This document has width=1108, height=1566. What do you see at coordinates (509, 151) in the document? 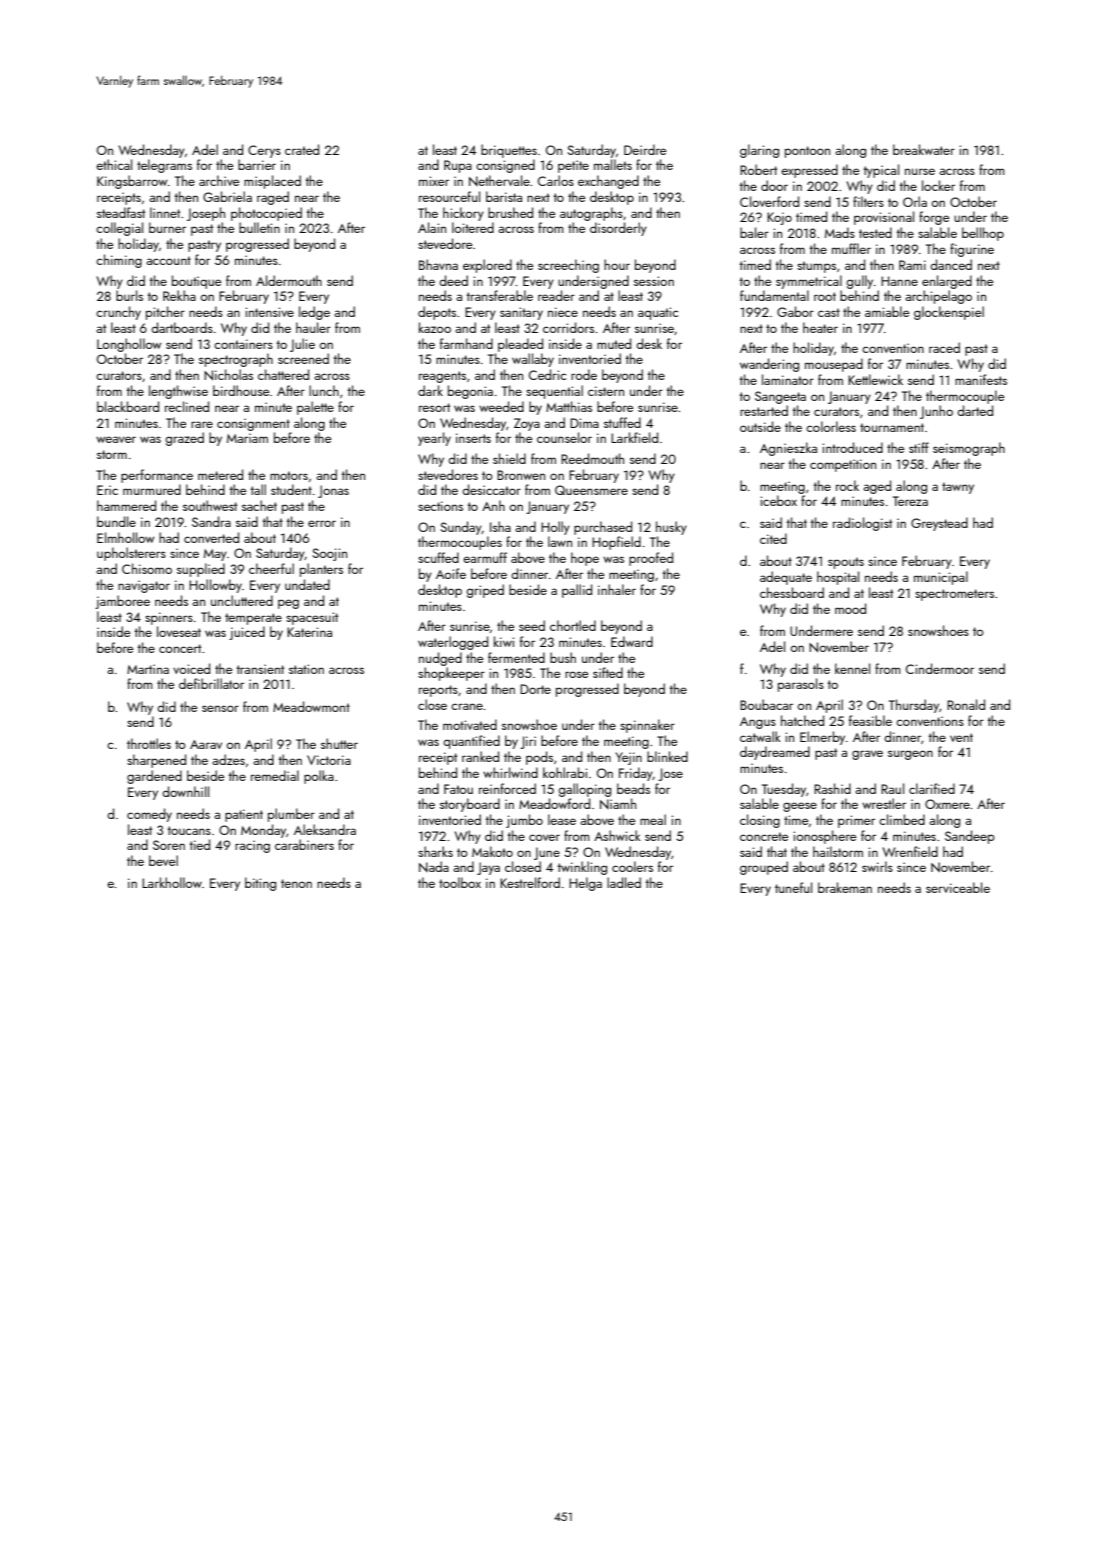
I see `briquettes` at bounding box center [509, 151].
